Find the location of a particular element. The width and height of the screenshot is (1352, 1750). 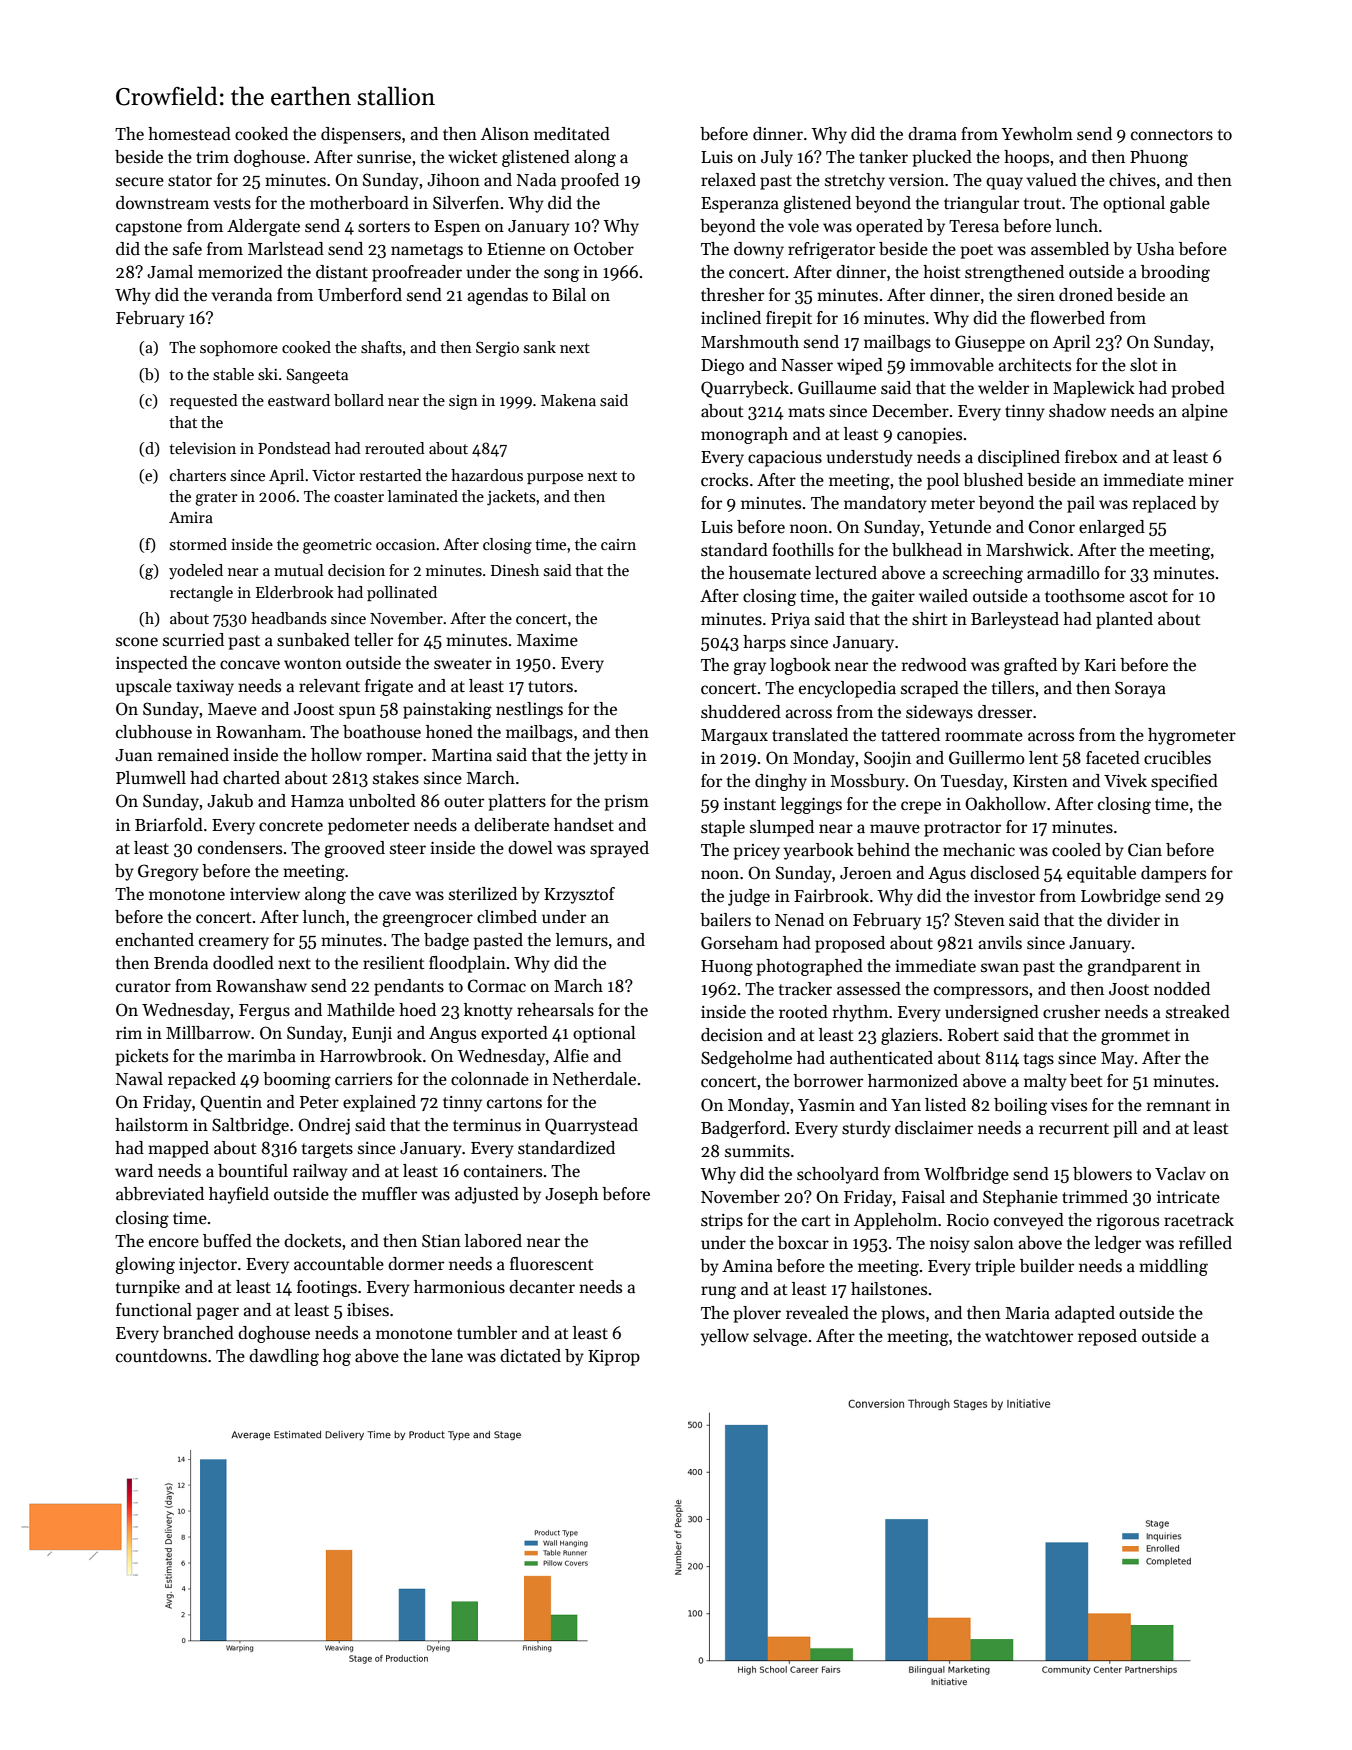

dispensers is located at coordinates (361, 135).
